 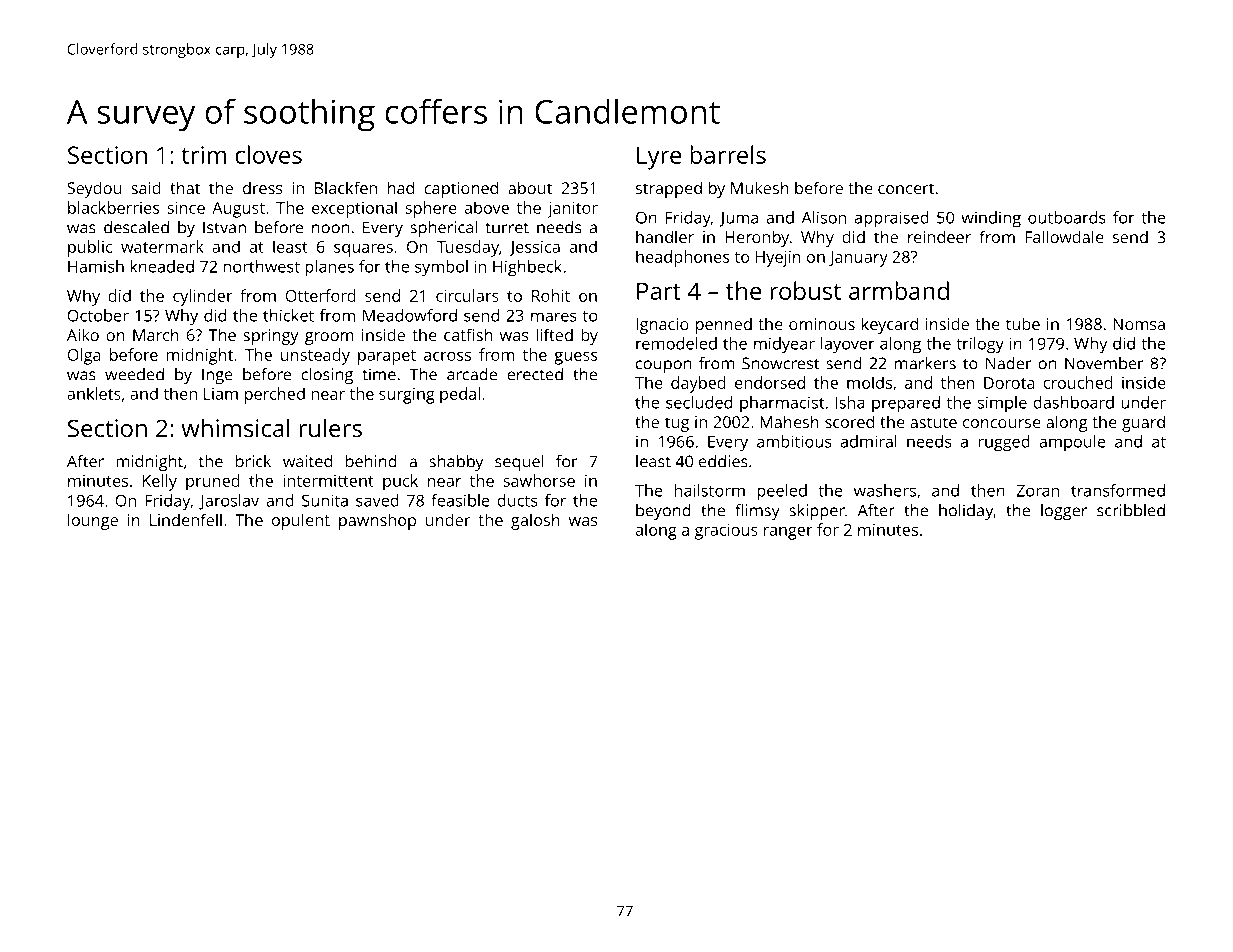 I want to click on concert, so click(x=906, y=188).
